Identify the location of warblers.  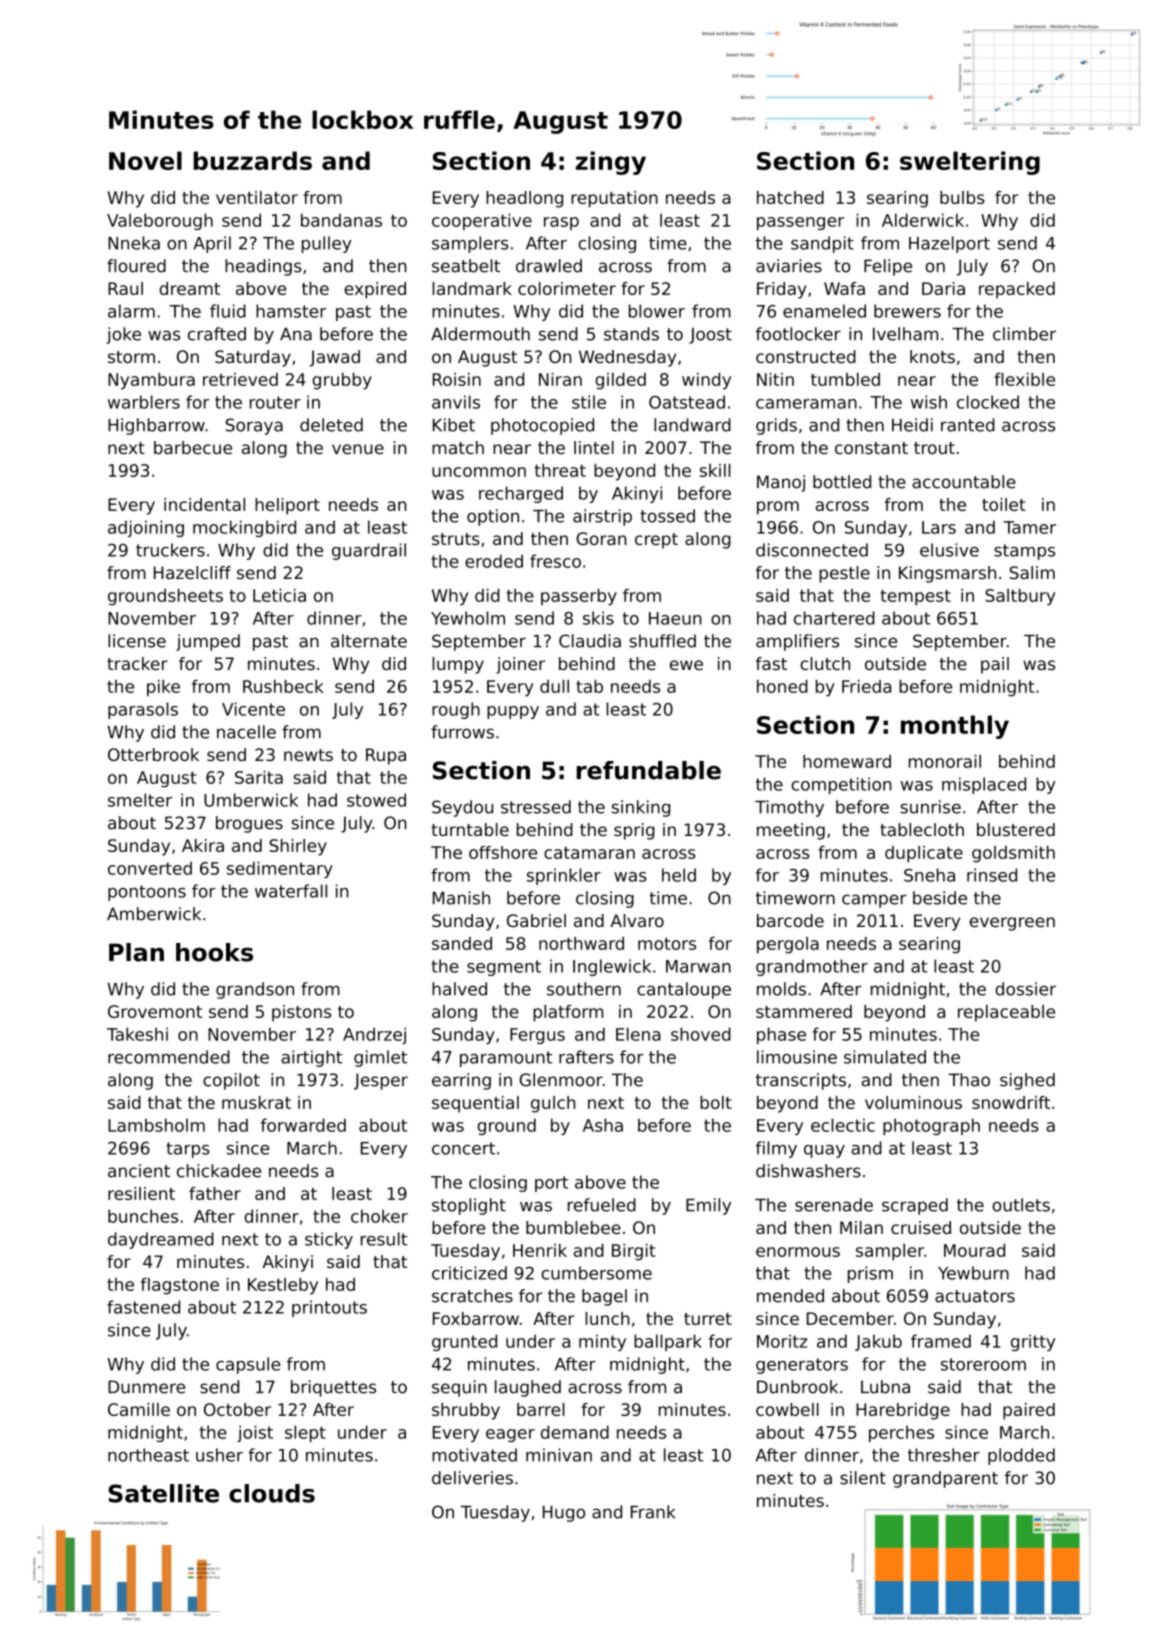
(144, 402).
